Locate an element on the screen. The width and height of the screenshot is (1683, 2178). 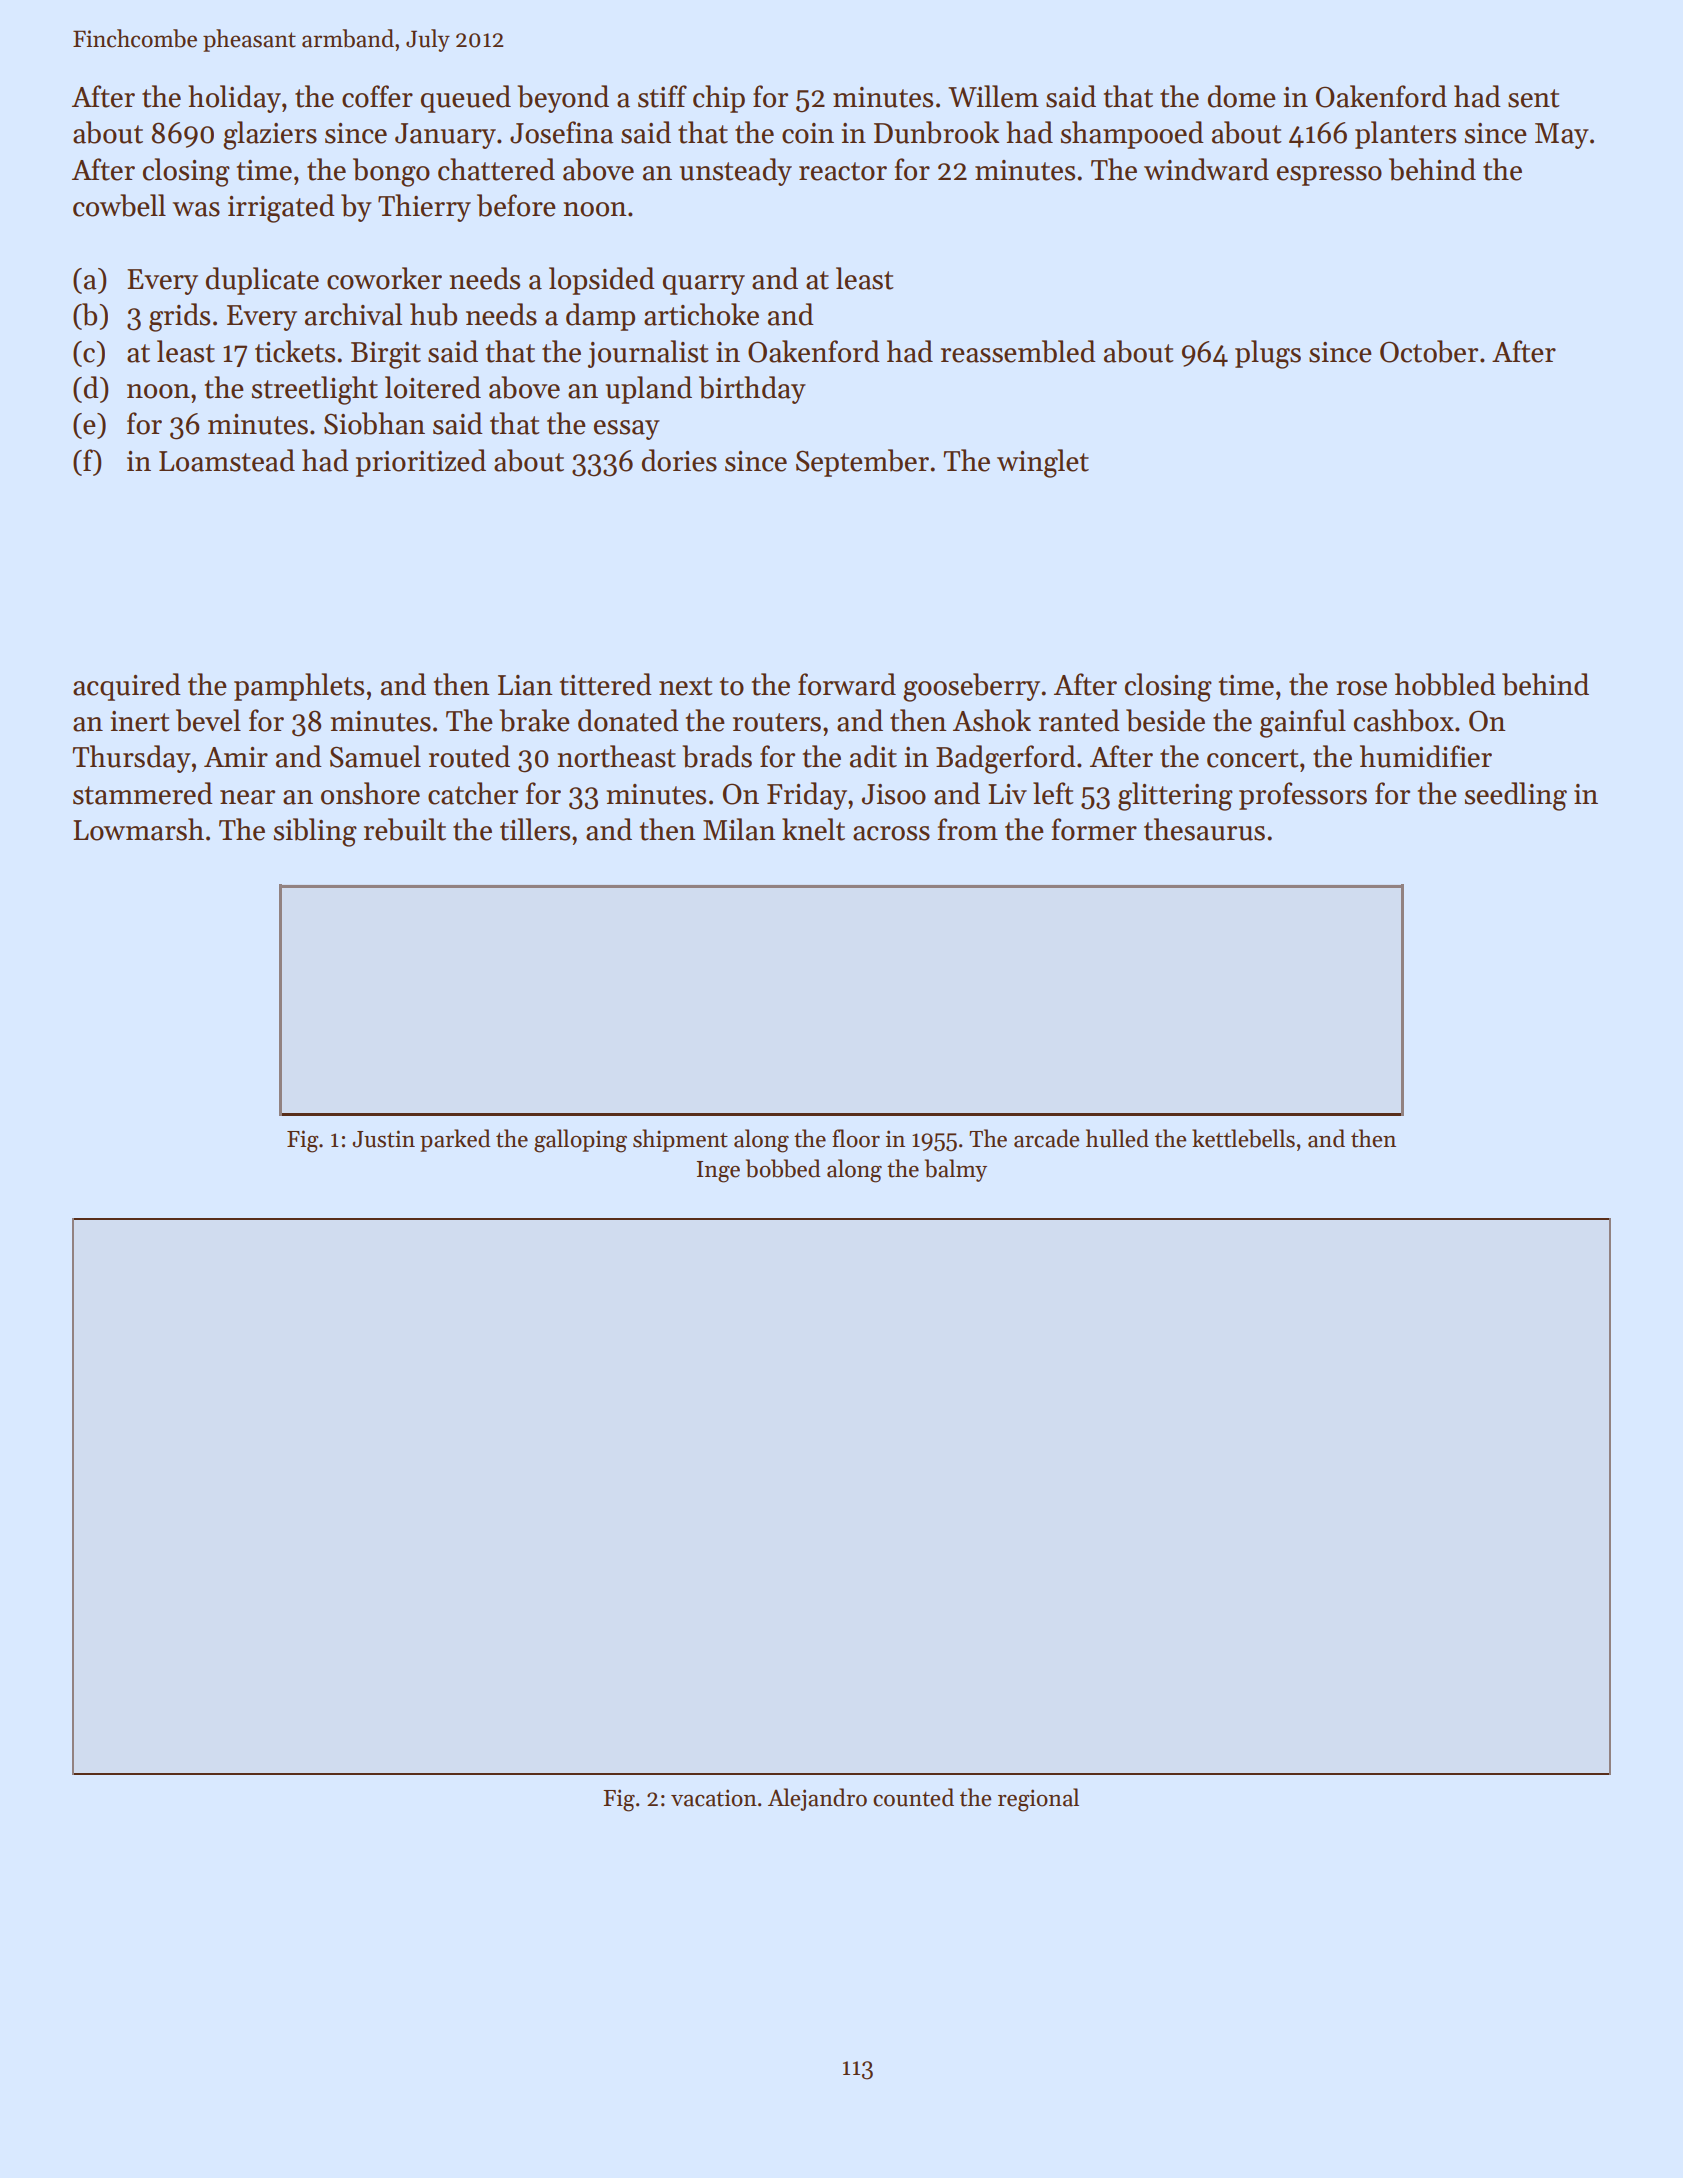
vacation is located at coordinates (714, 1798).
